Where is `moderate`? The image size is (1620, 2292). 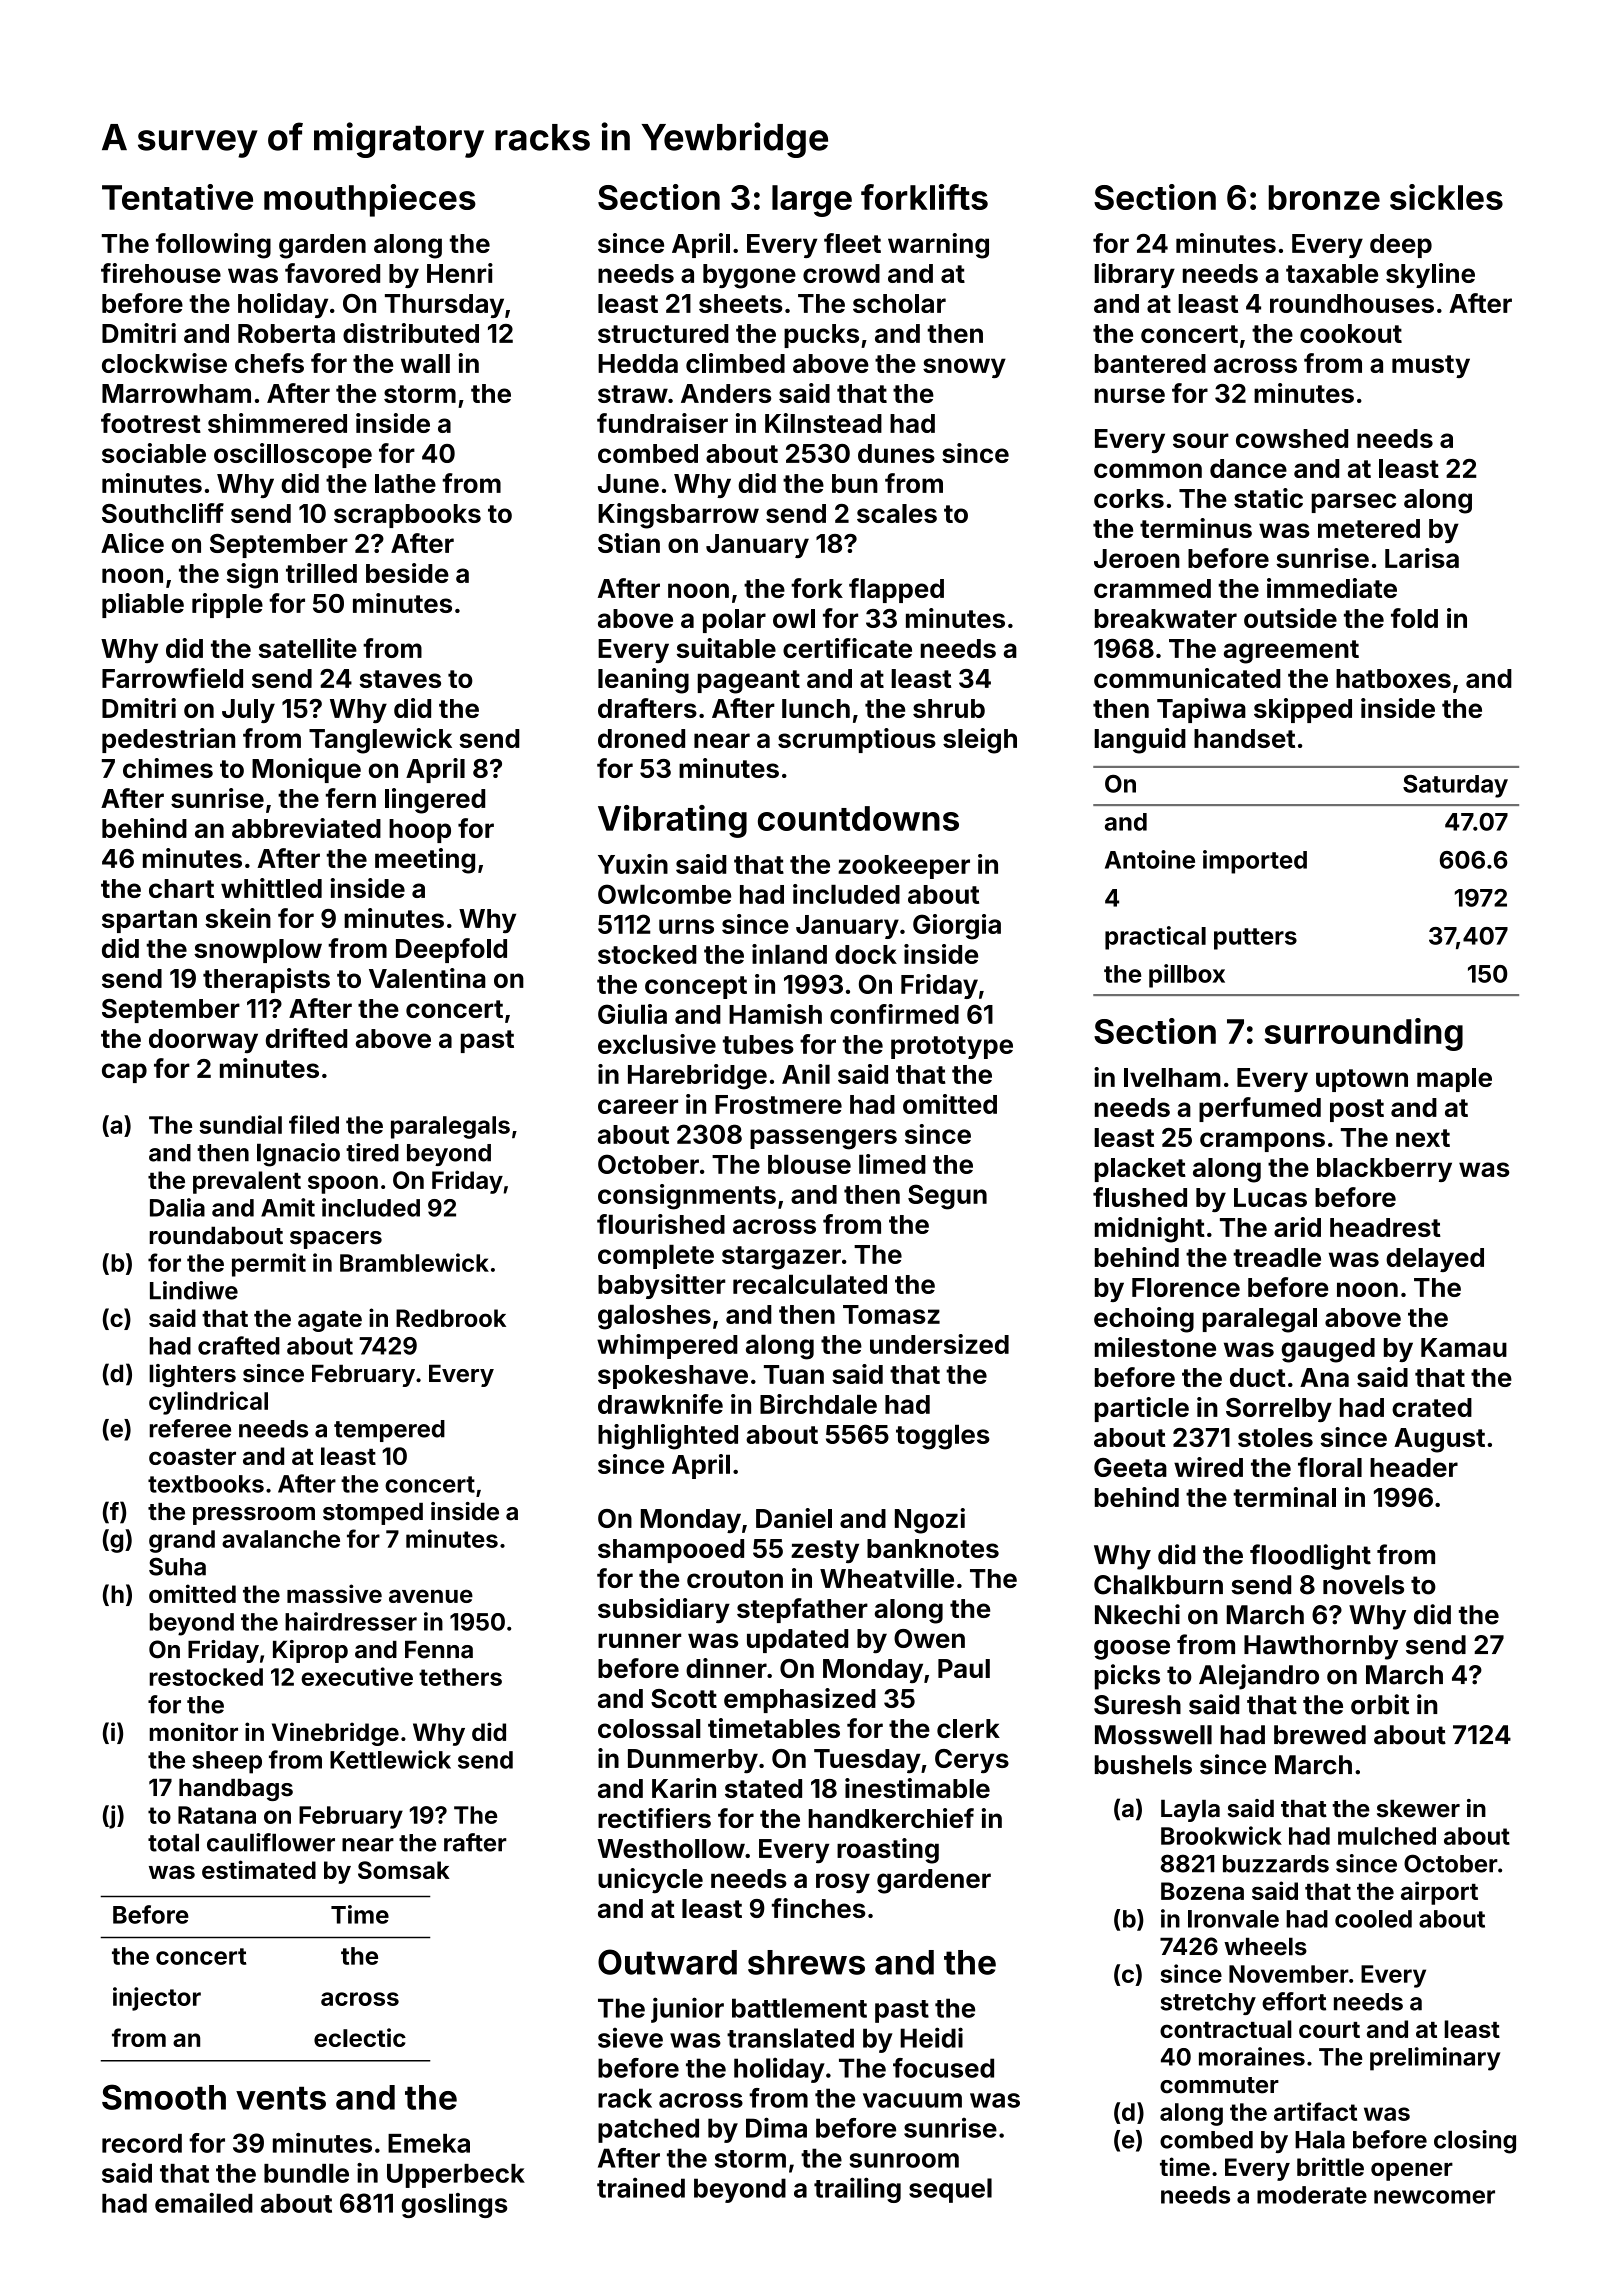 moderate is located at coordinates (1312, 2195).
